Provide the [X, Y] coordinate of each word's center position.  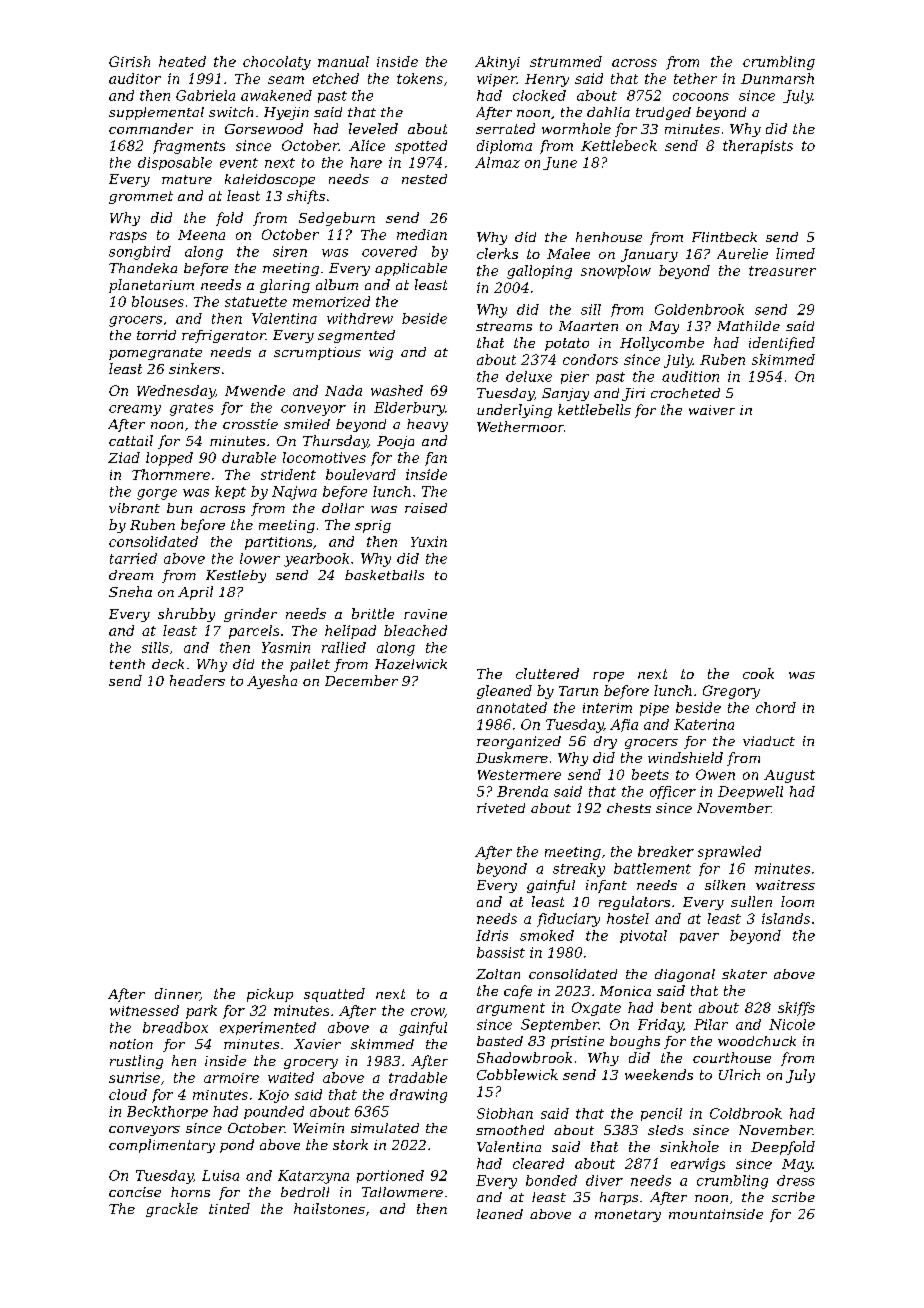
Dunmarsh [777, 78]
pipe [654, 709]
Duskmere [512, 757]
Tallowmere [402, 1192]
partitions [278, 543]
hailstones [329, 1208]
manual [343, 61]
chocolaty [277, 63]
